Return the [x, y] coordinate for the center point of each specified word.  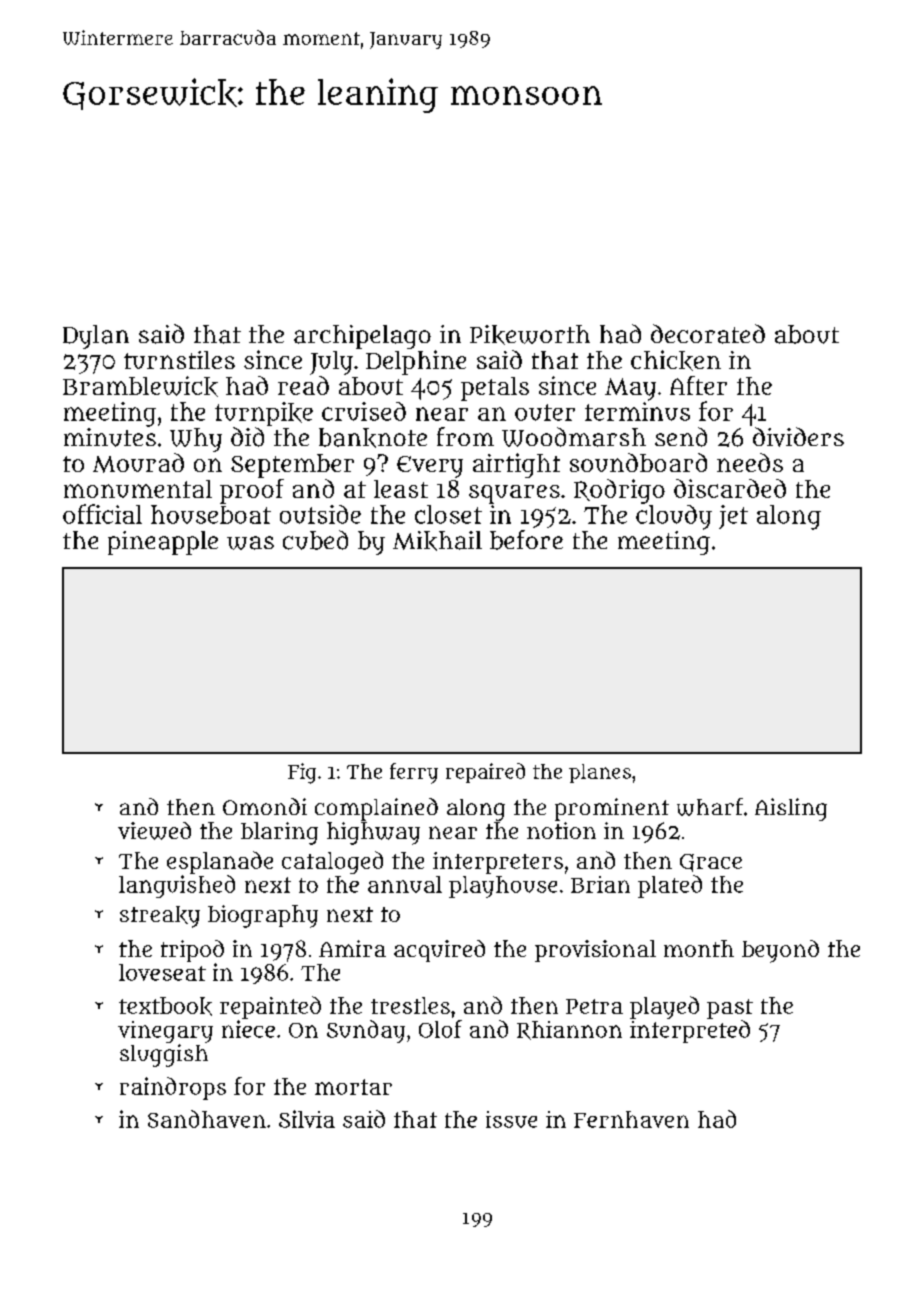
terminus [637, 411]
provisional [595, 951]
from [465, 436]
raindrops [173, 1088]
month [699, 948]
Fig [302, 773]
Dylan [96, 337]
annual [405, 884]
